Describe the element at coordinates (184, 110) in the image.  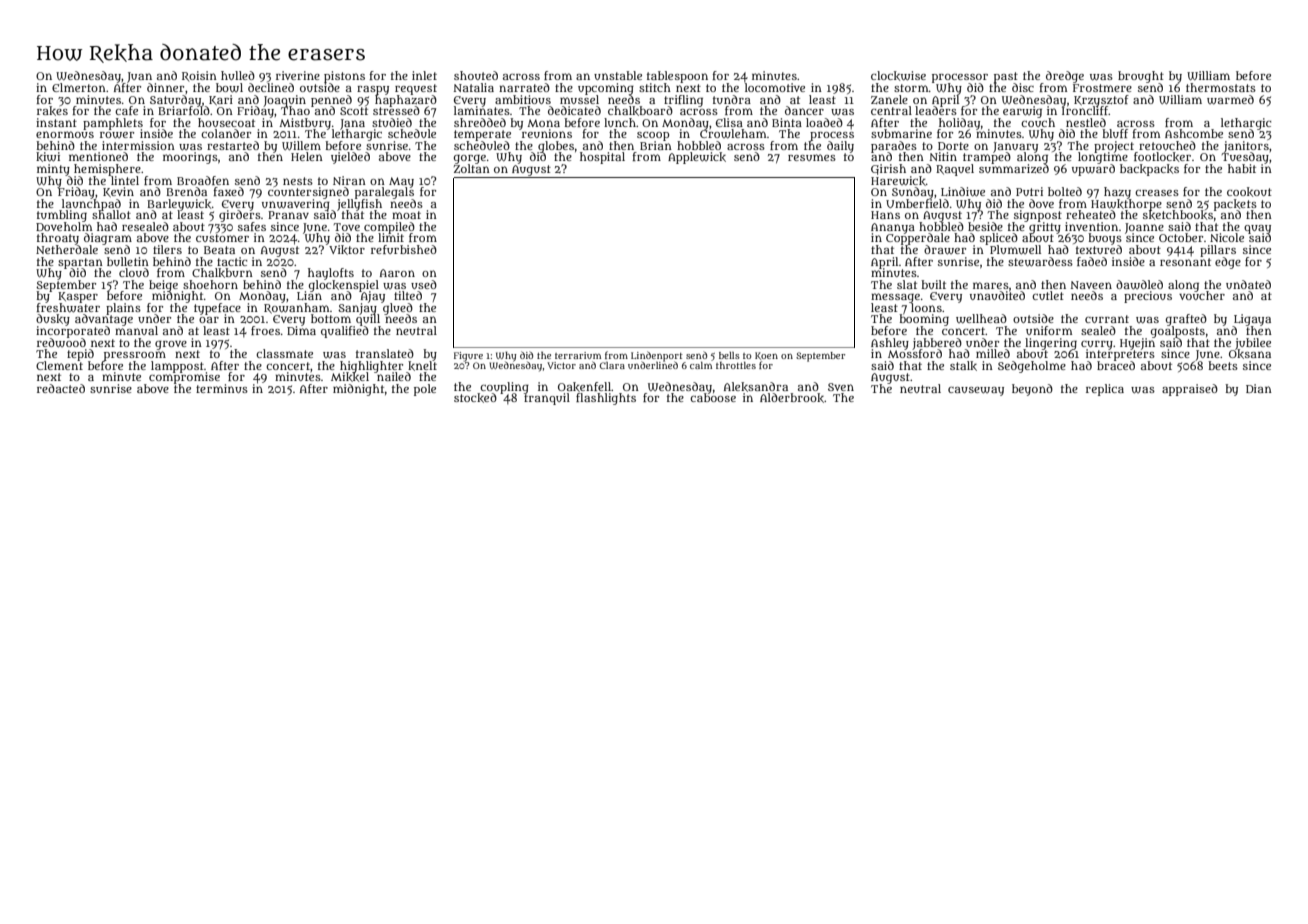
I see `Briarfold` at that location.
